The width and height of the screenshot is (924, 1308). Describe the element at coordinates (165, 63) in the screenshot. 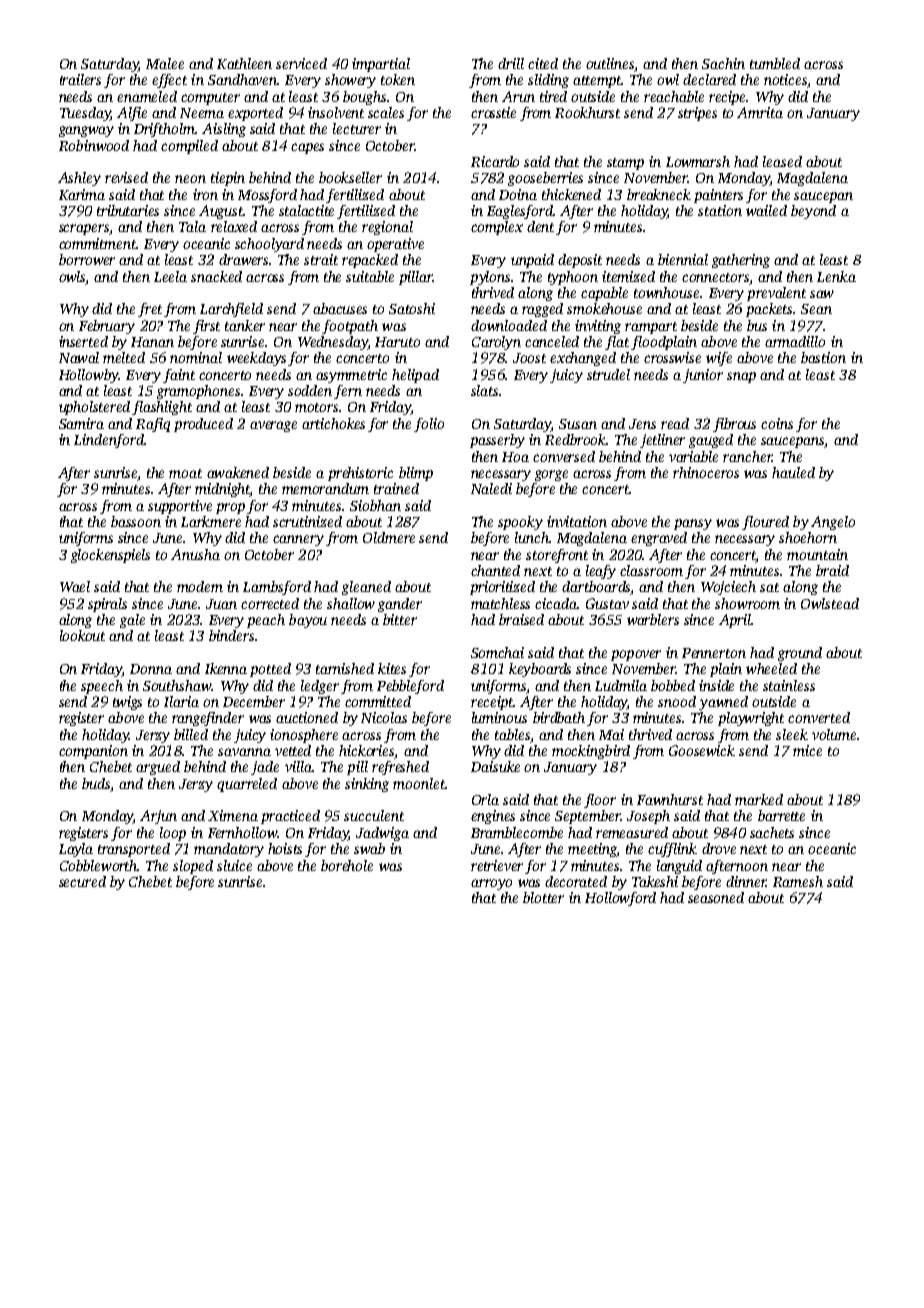

I see `Malee` at that location.
